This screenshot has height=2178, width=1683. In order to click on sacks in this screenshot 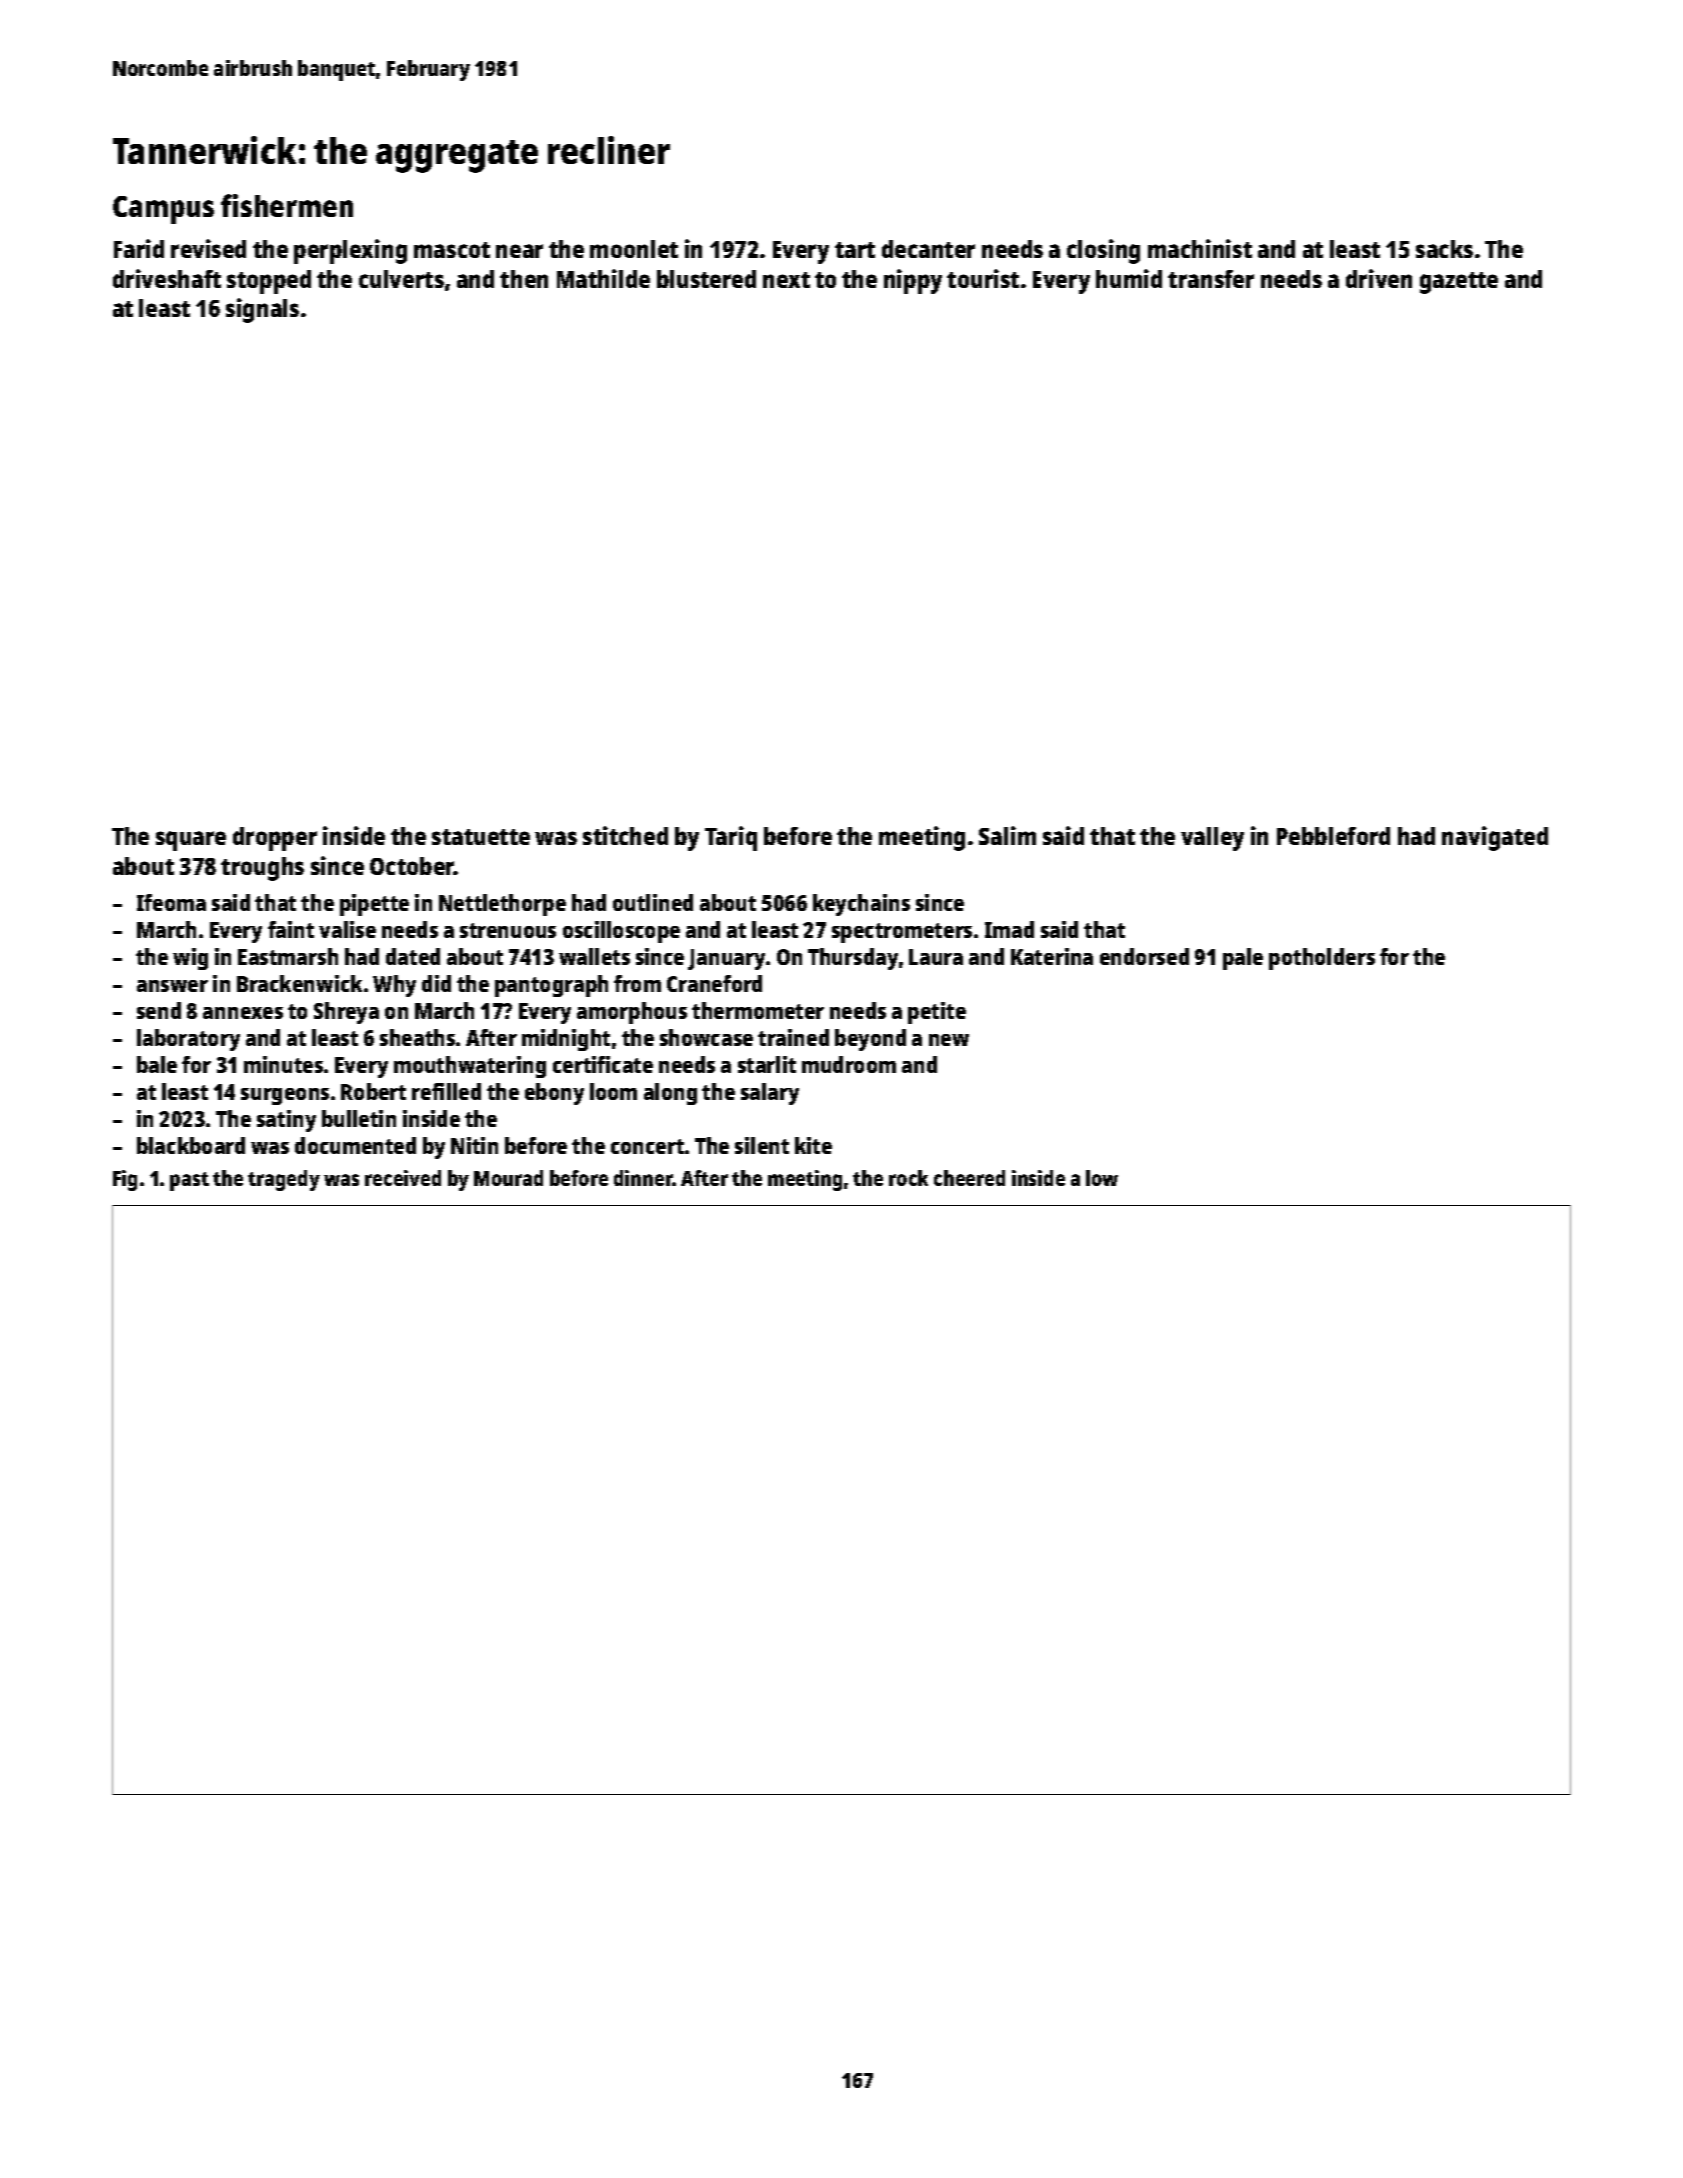, I will do `click(1444, 249)`.
